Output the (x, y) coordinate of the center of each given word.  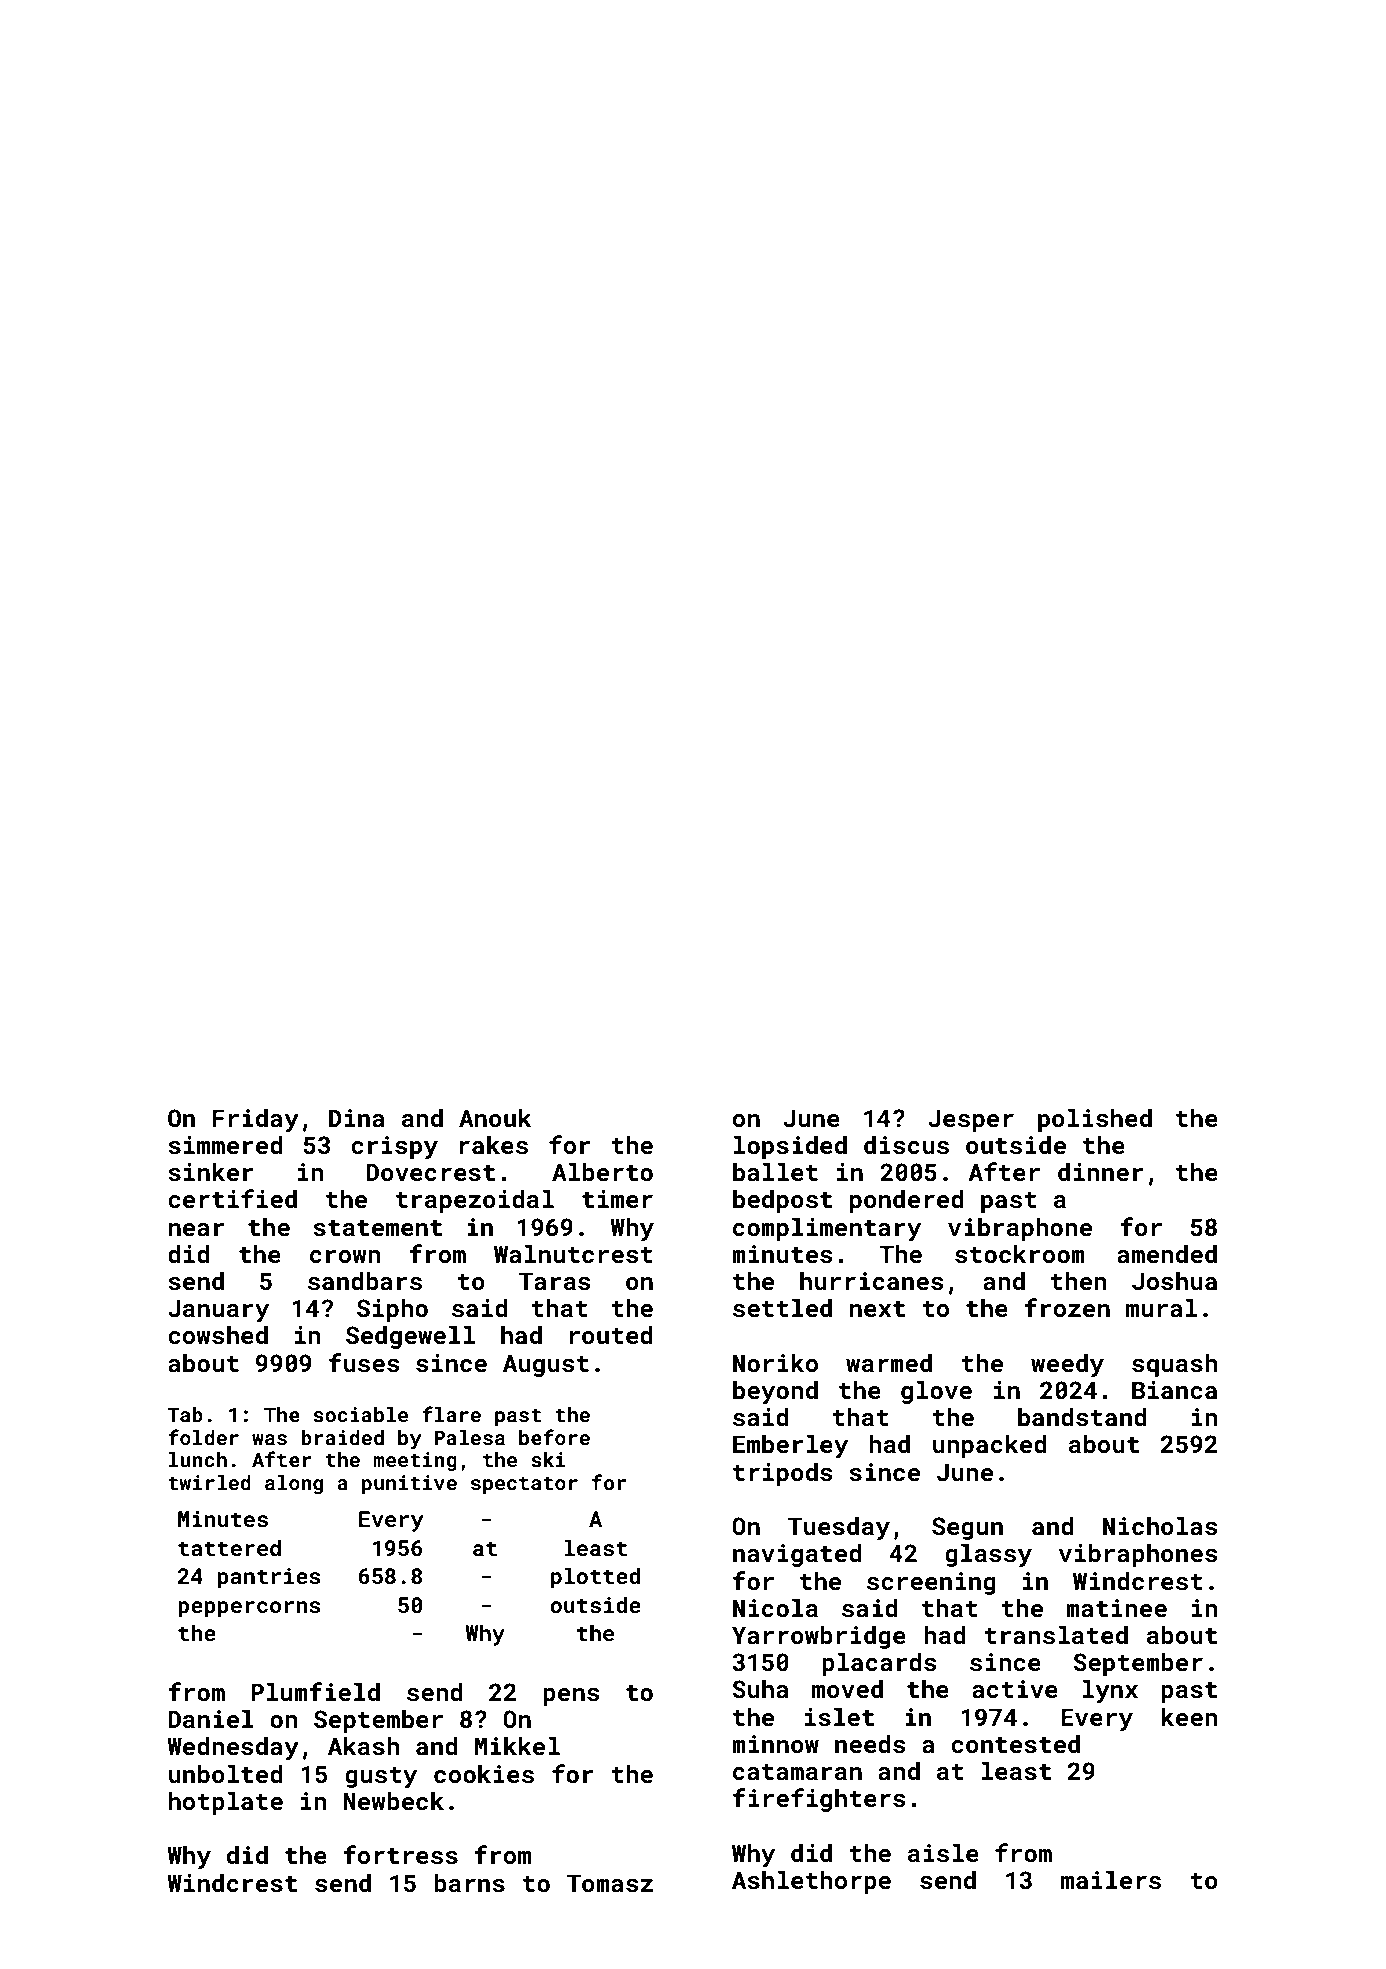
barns (469, 1883)
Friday (255, 1120)
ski (548, 1459)
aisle (943, 1853)
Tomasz (610, 1883)
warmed (889, 1362)
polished (1095, 1120)
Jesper (971, 1120)
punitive (409, 1484)
